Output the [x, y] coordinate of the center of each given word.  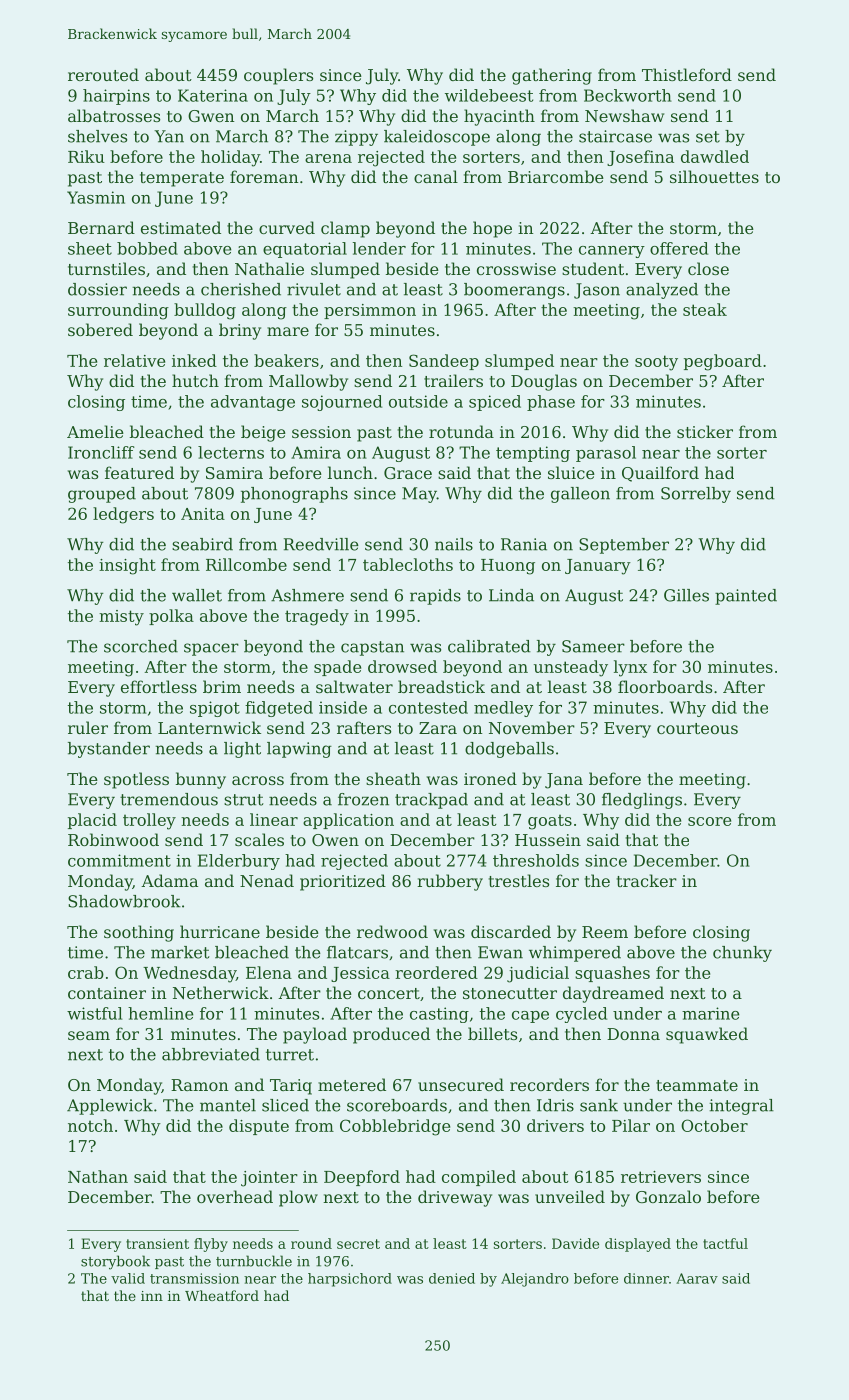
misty [121, 618]
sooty [656, 363]
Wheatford [222, 1295]
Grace [408, 473]
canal [436, 176]
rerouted [103, 74]
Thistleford [687, 74]
